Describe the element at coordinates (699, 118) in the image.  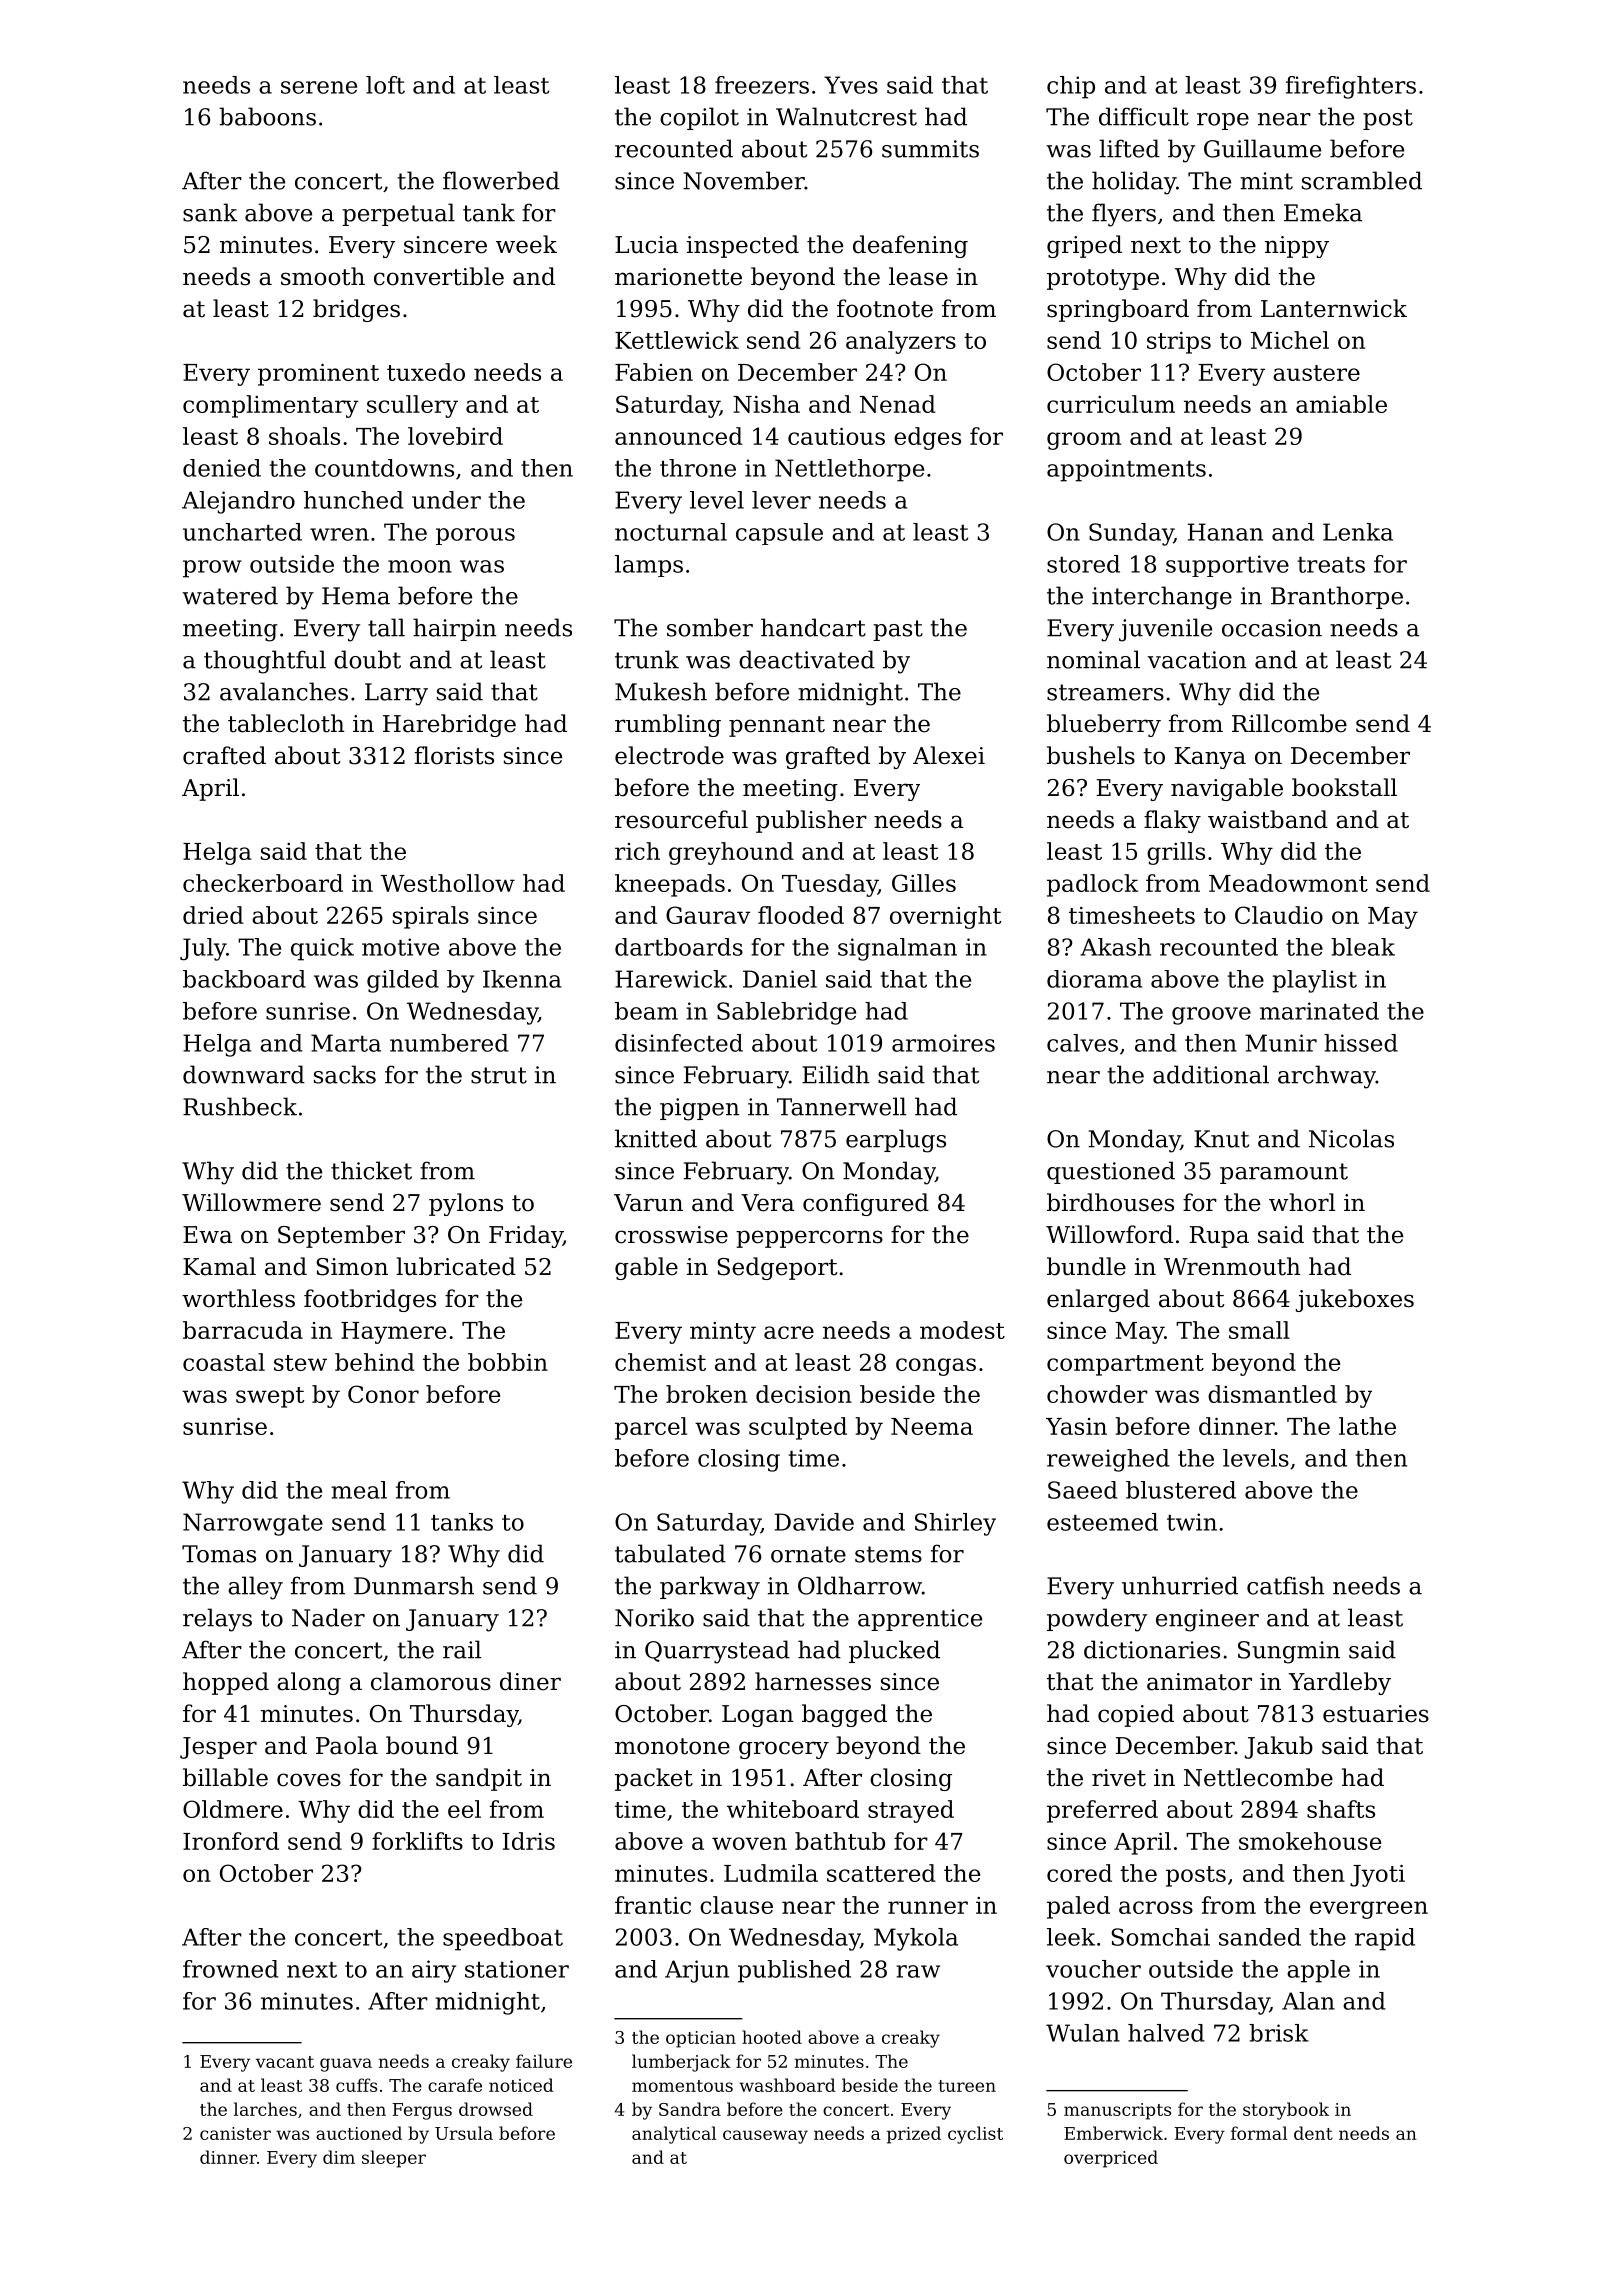
I see `copilot` at that location.
